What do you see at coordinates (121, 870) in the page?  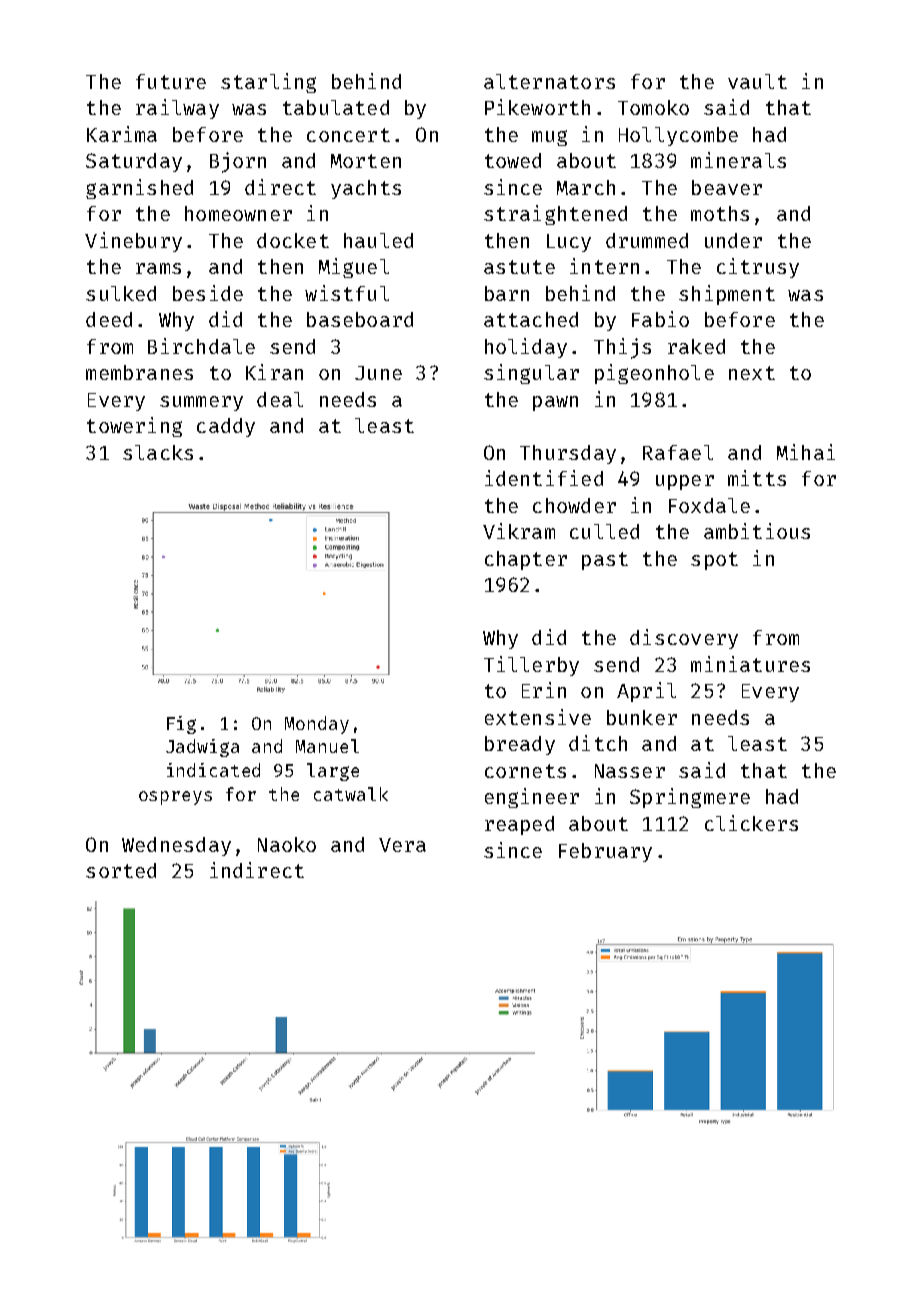 I see `sorted` at bounding box center [121, 870].
